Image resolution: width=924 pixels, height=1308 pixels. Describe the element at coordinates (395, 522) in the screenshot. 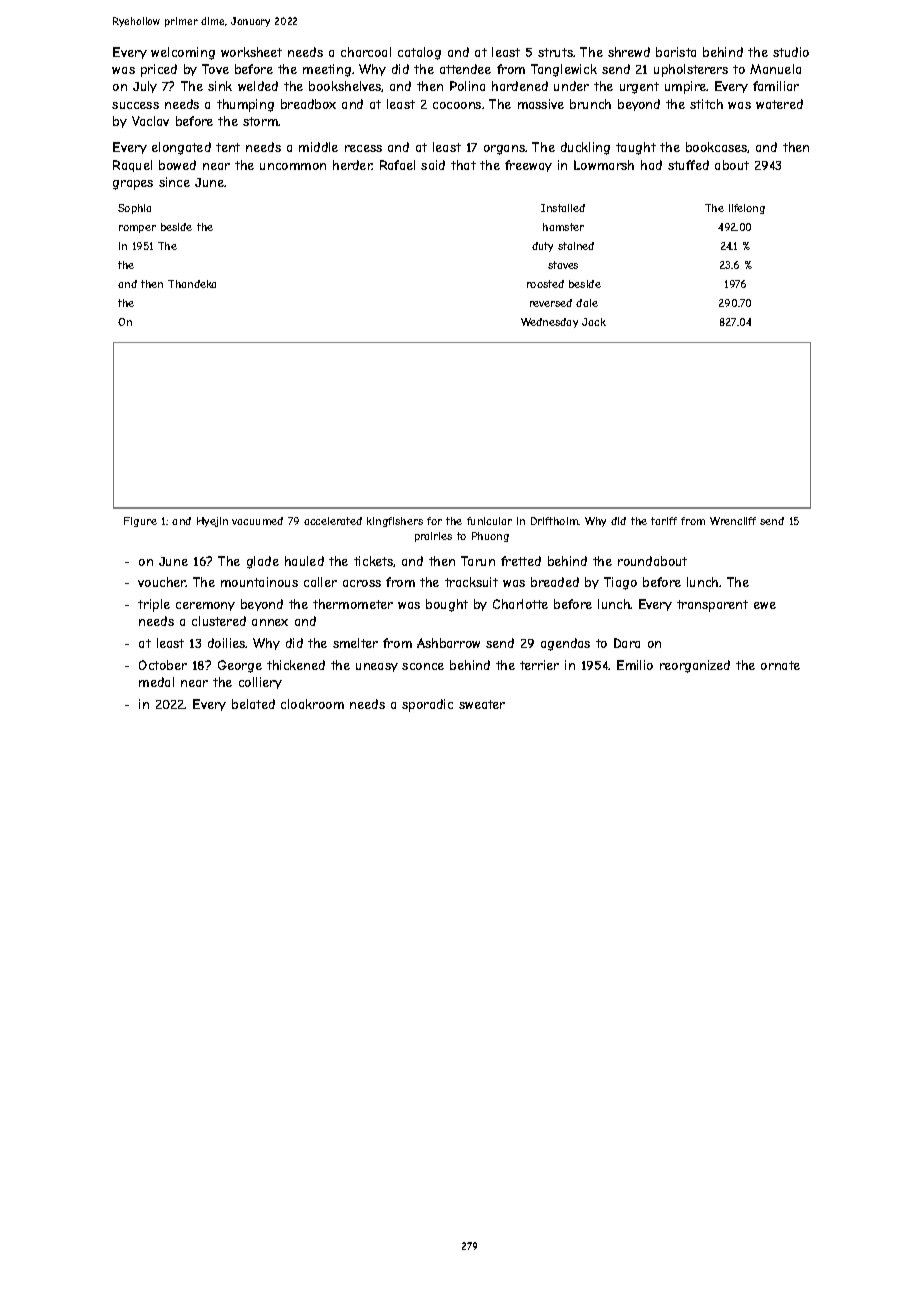

I see `kingfishers` at that location.
